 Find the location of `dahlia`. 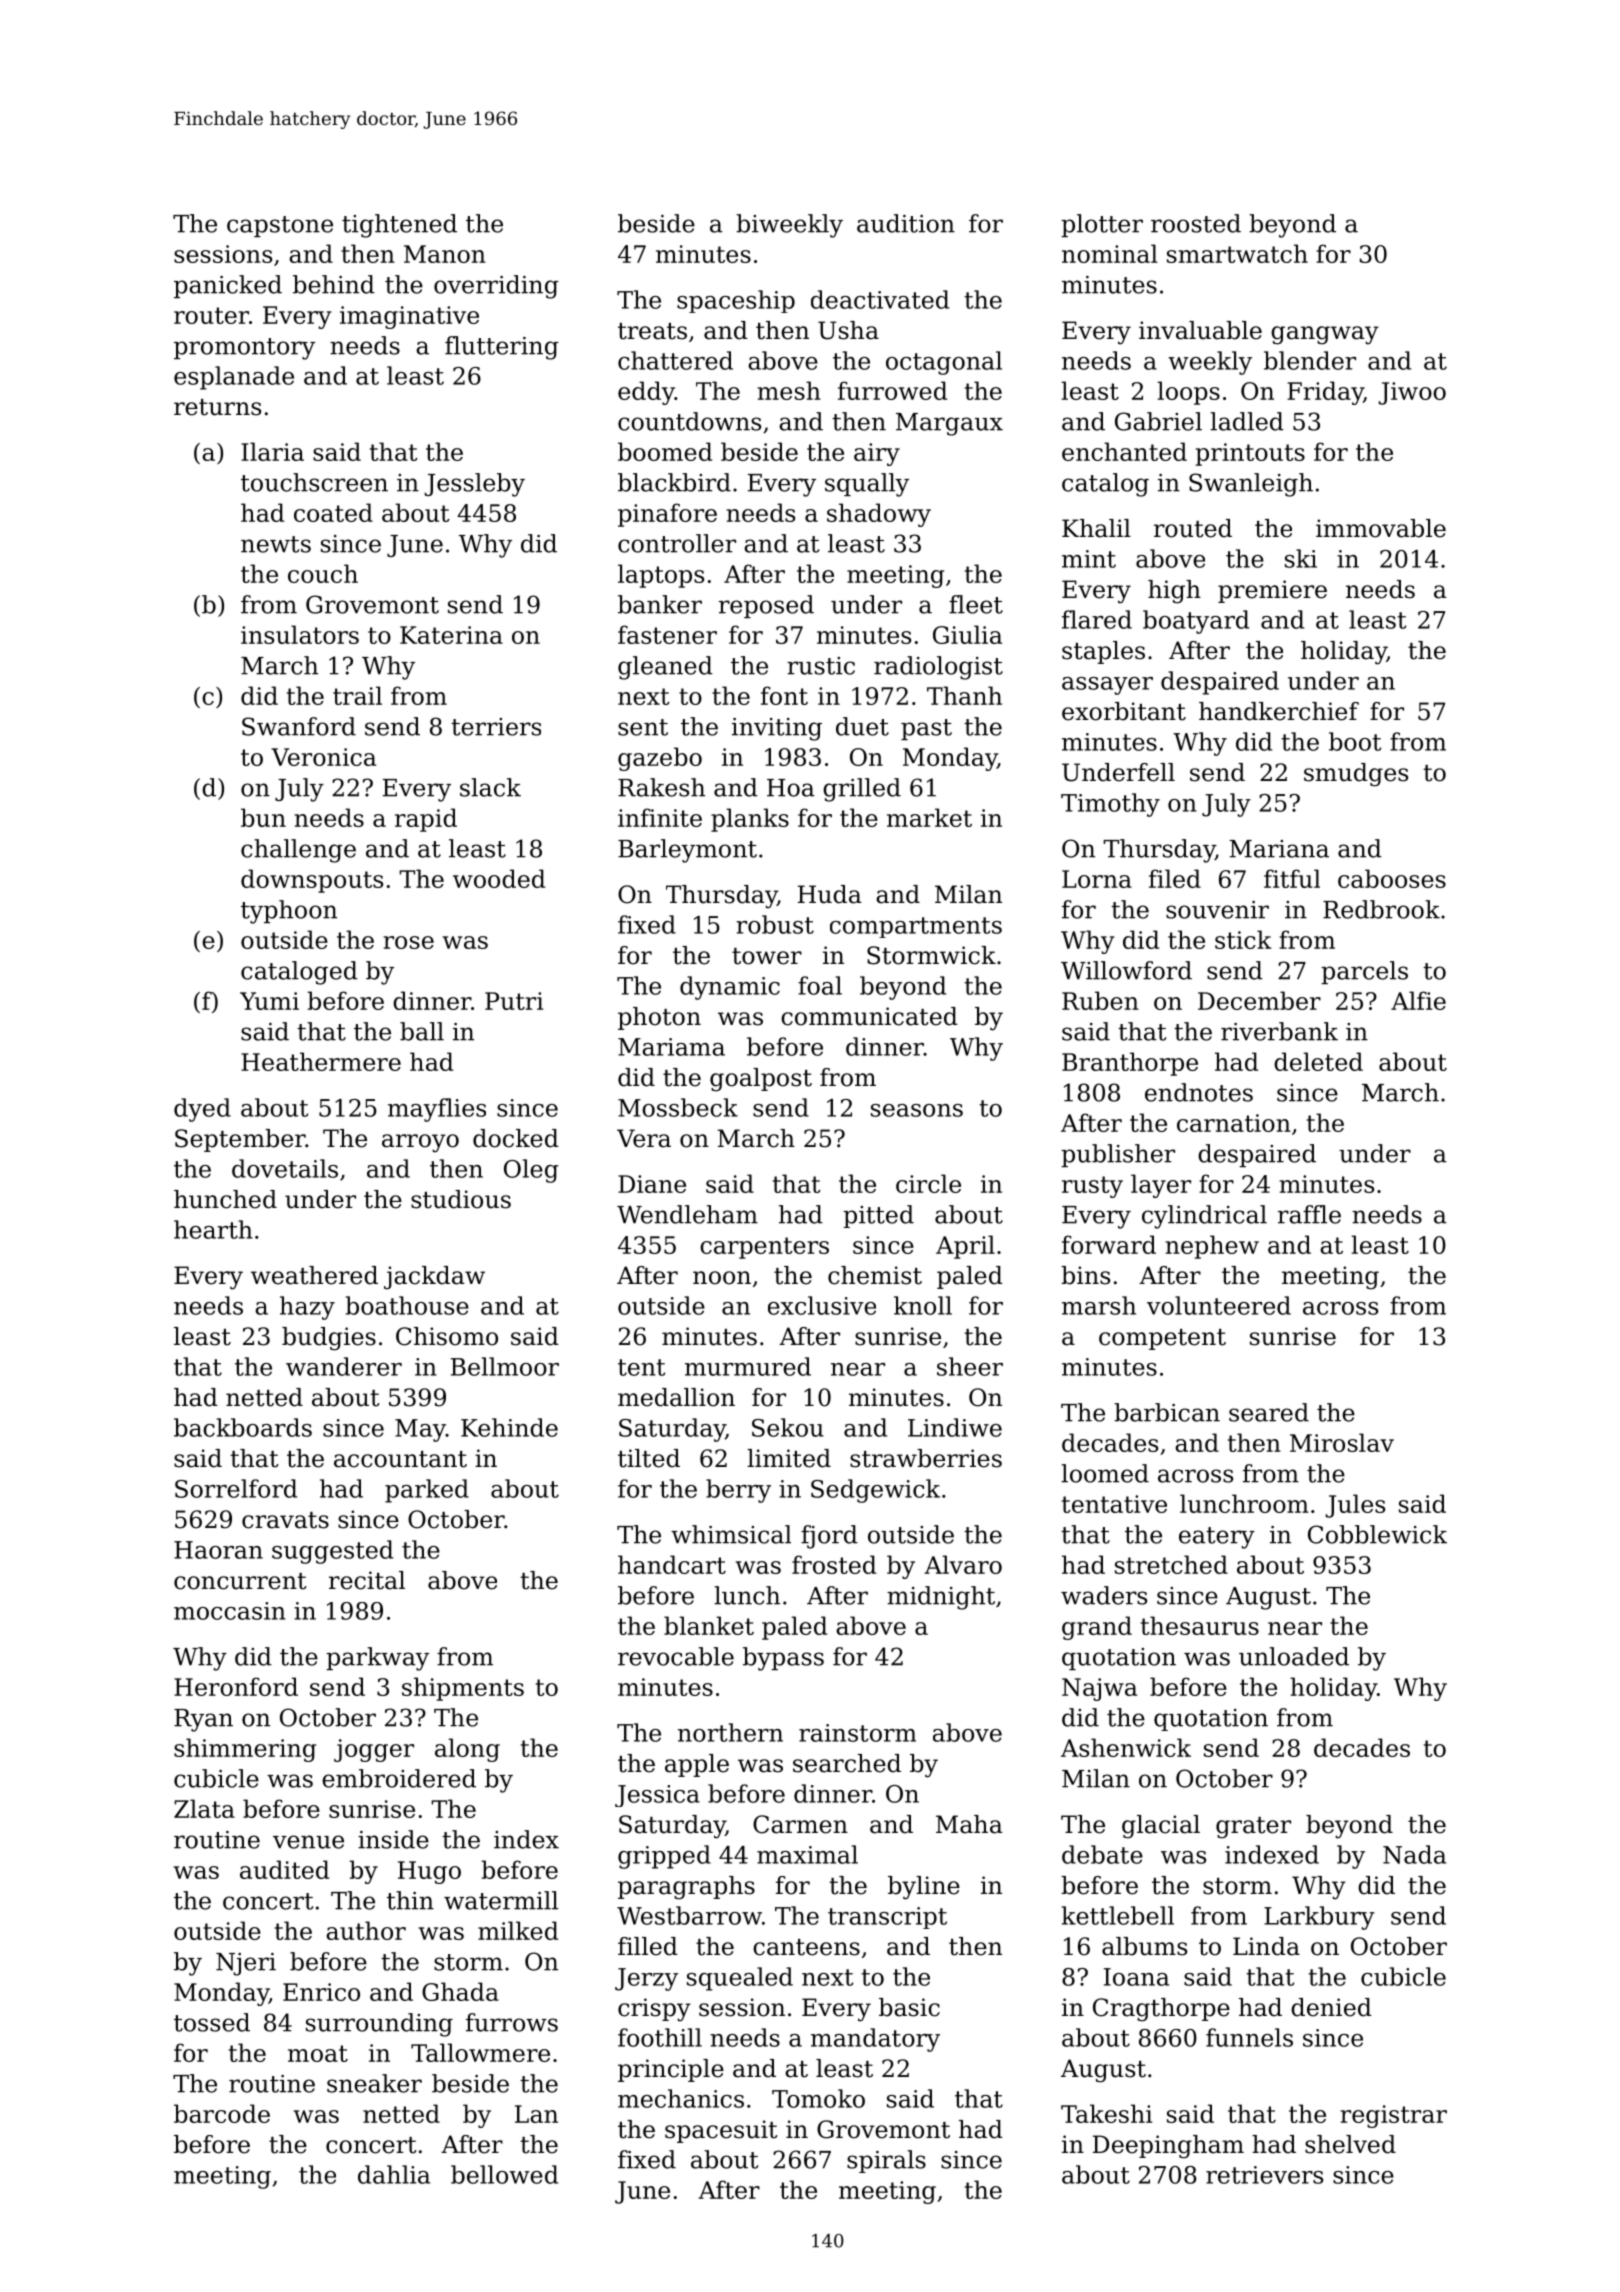

dahlia is located at coordinates (394, 2174).
